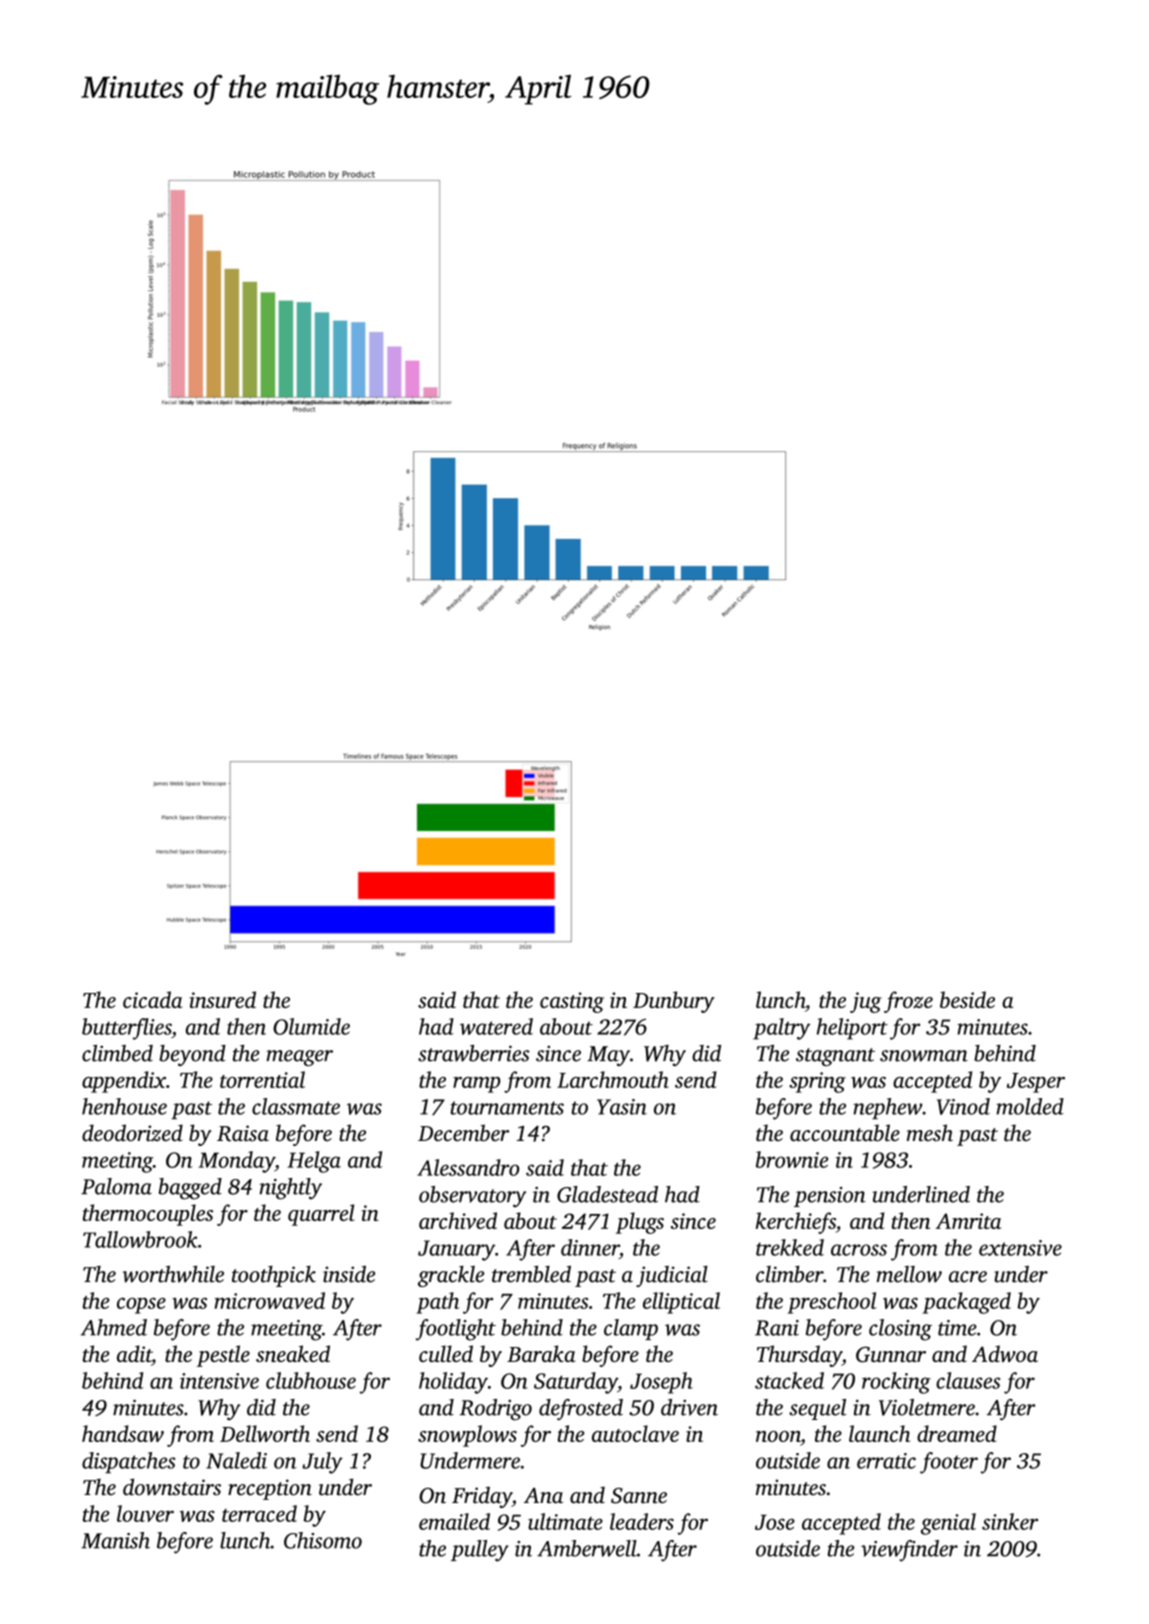 The width and height of the screenshot is (1149, 1624). I want to click on climbed, so click(117, 1053).
